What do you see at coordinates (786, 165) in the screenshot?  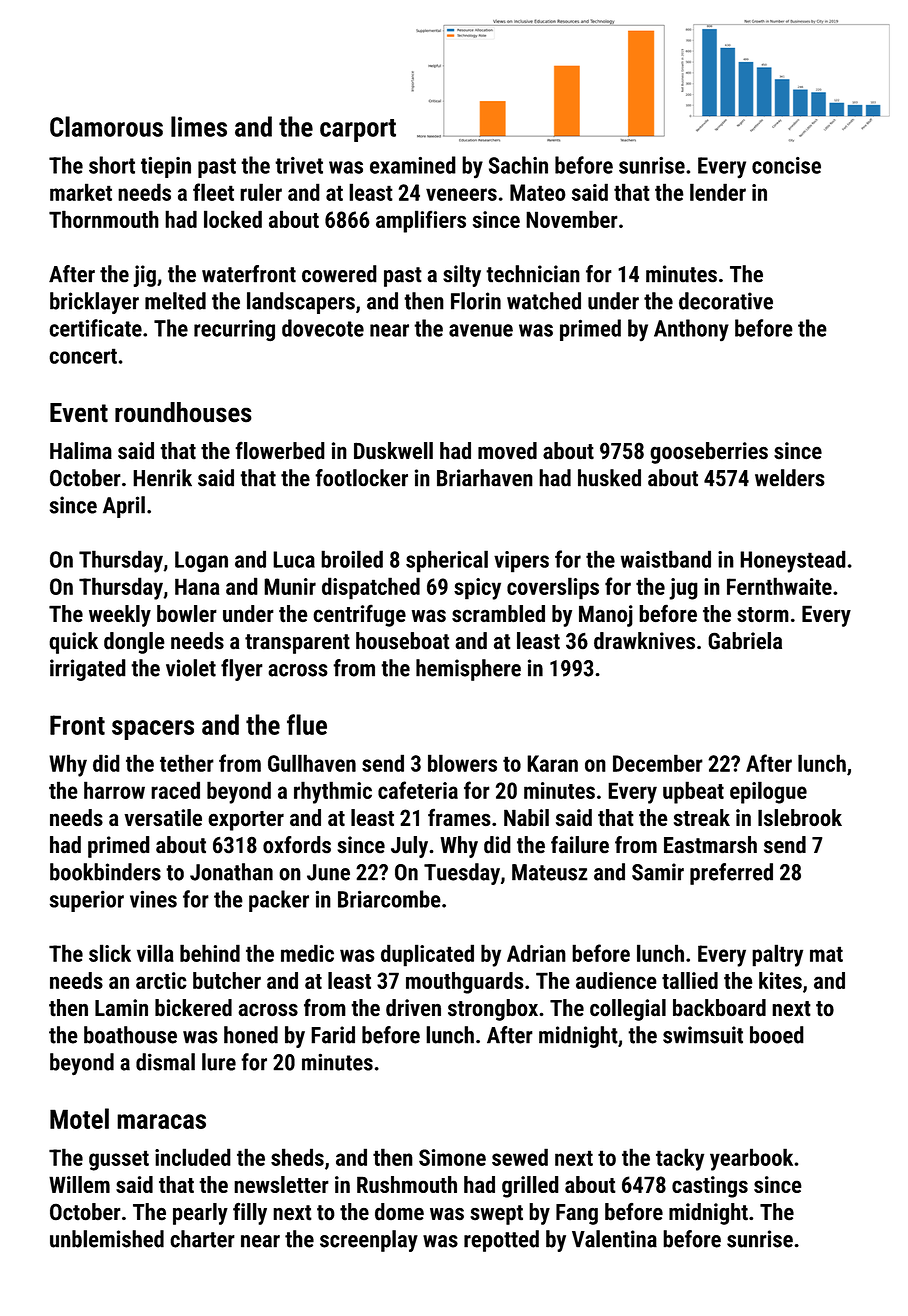 I see `concise` at bounding box center [786, 165].
